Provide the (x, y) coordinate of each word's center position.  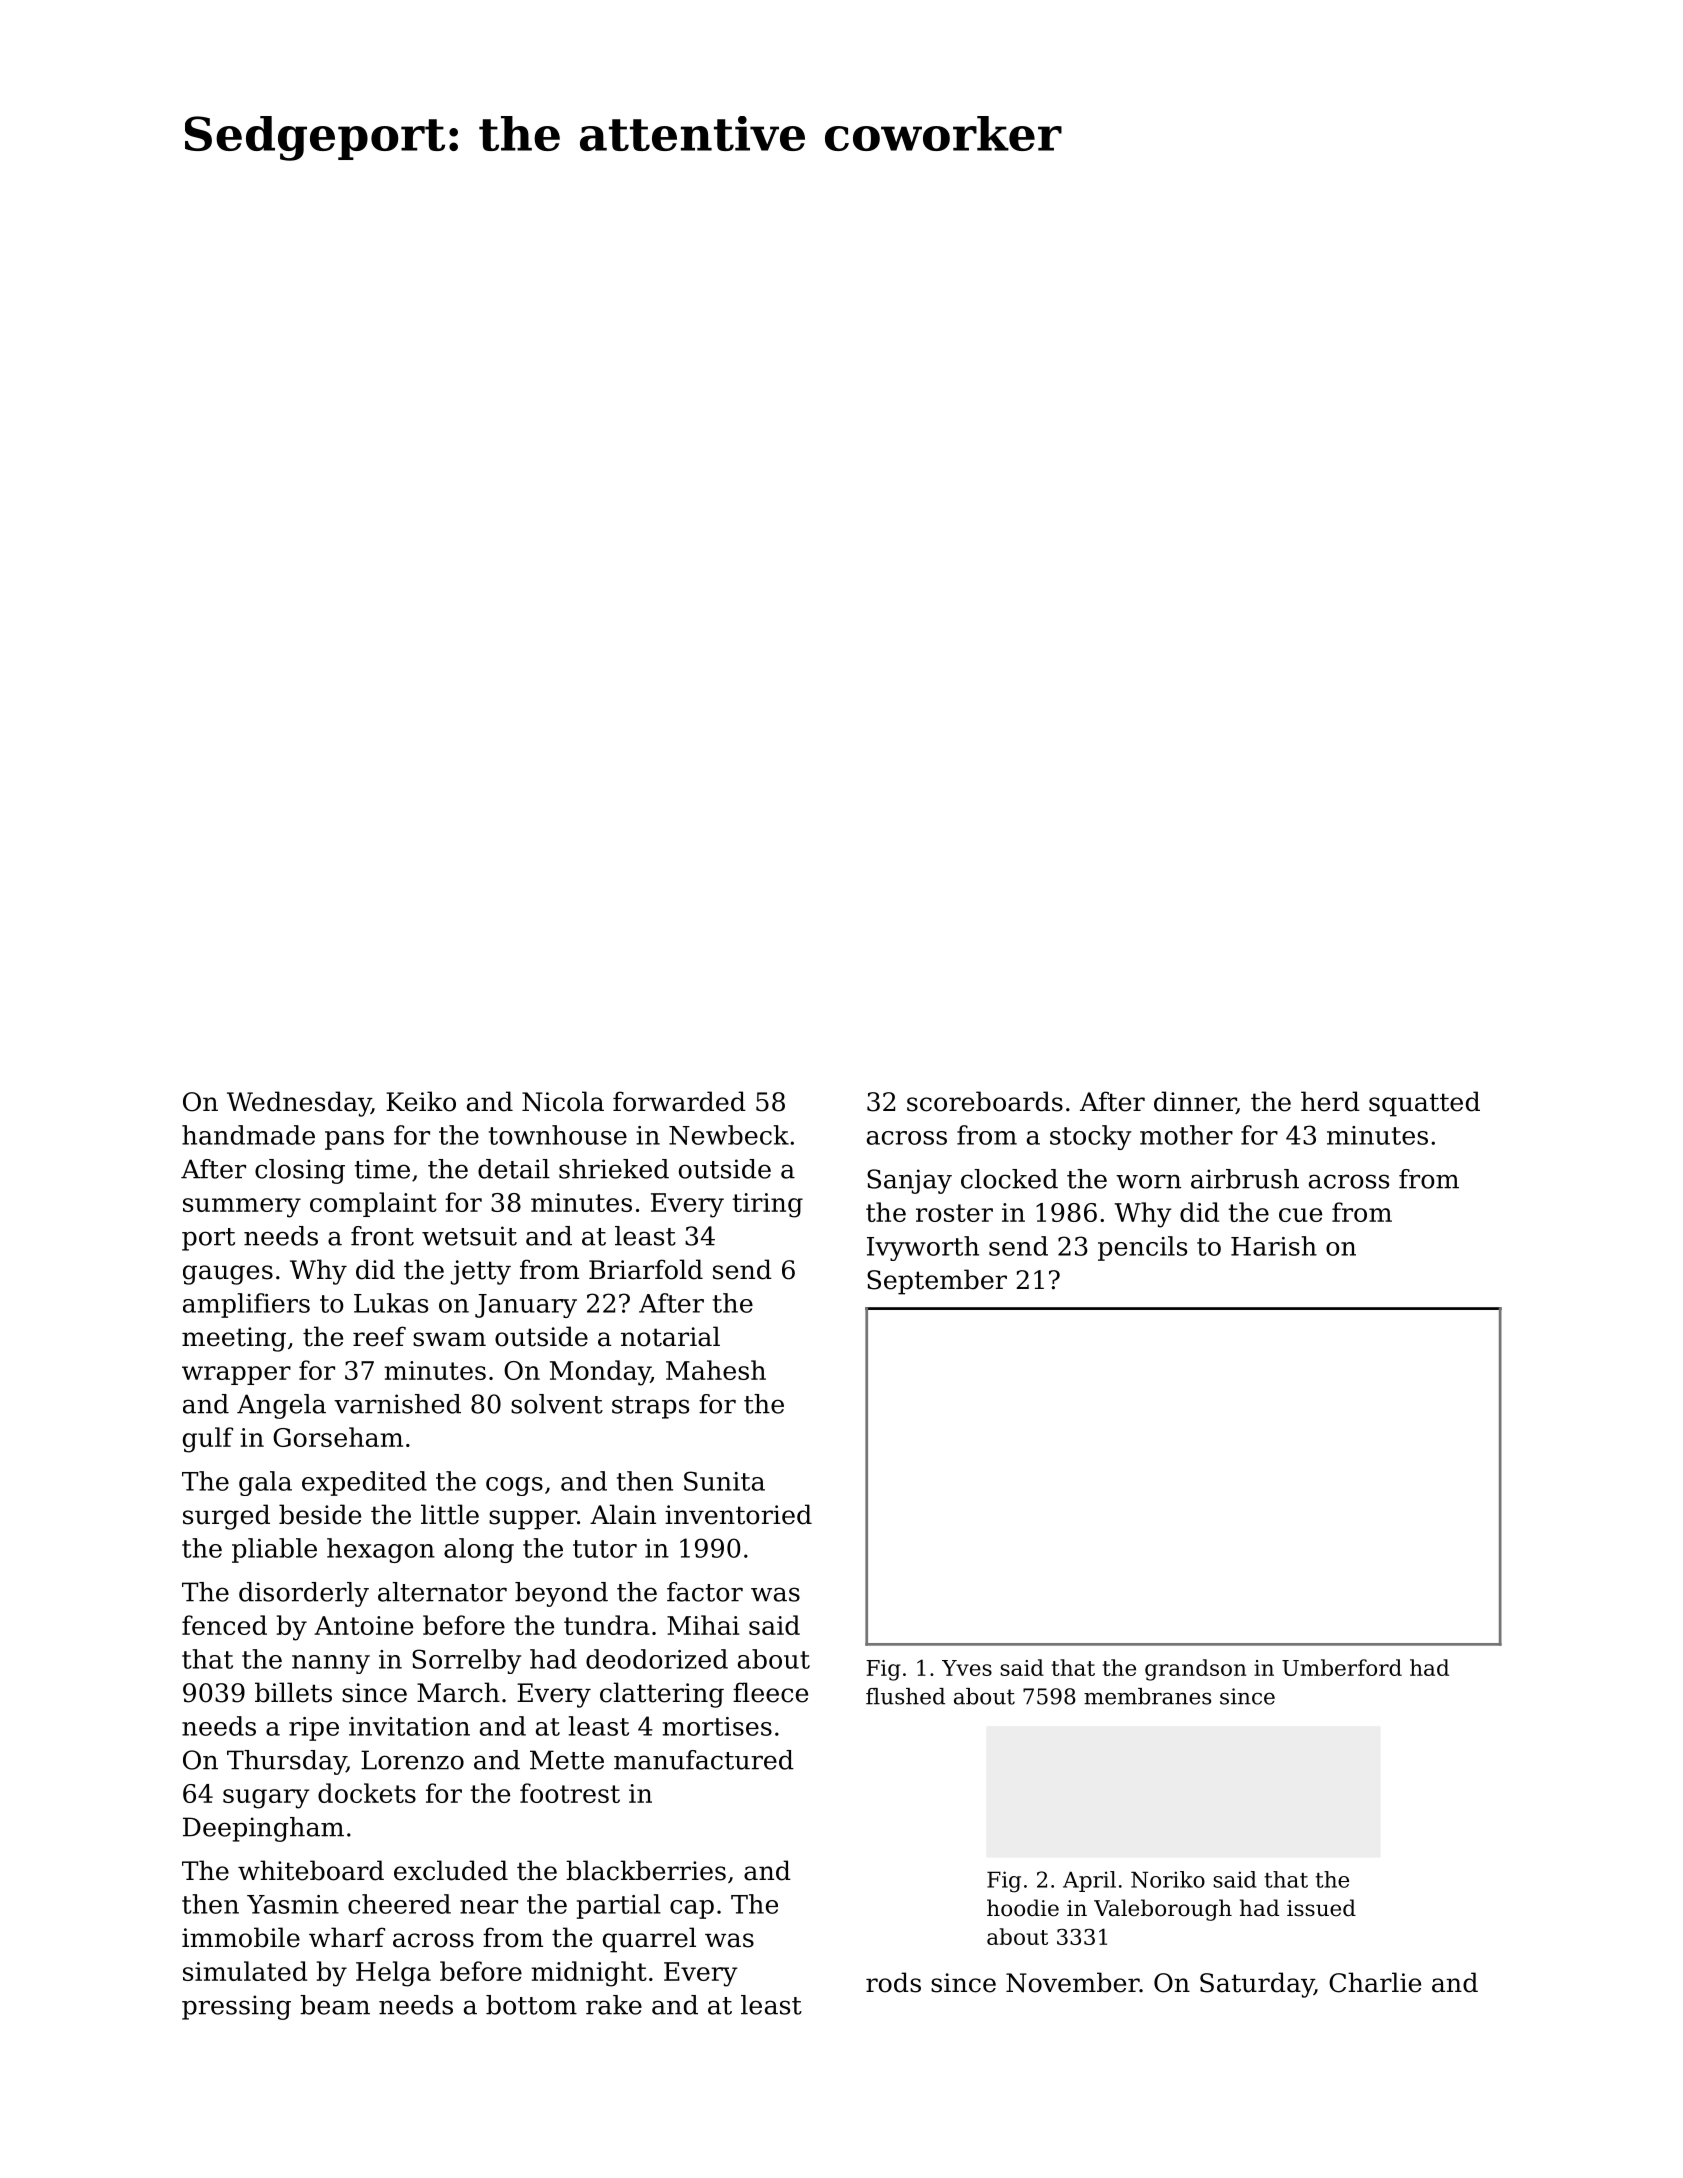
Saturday (1257, 1985)
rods (893, 1982)
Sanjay (909, 1181)
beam (335, 2005)
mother (1186, 1135)
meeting (234, 1339)
